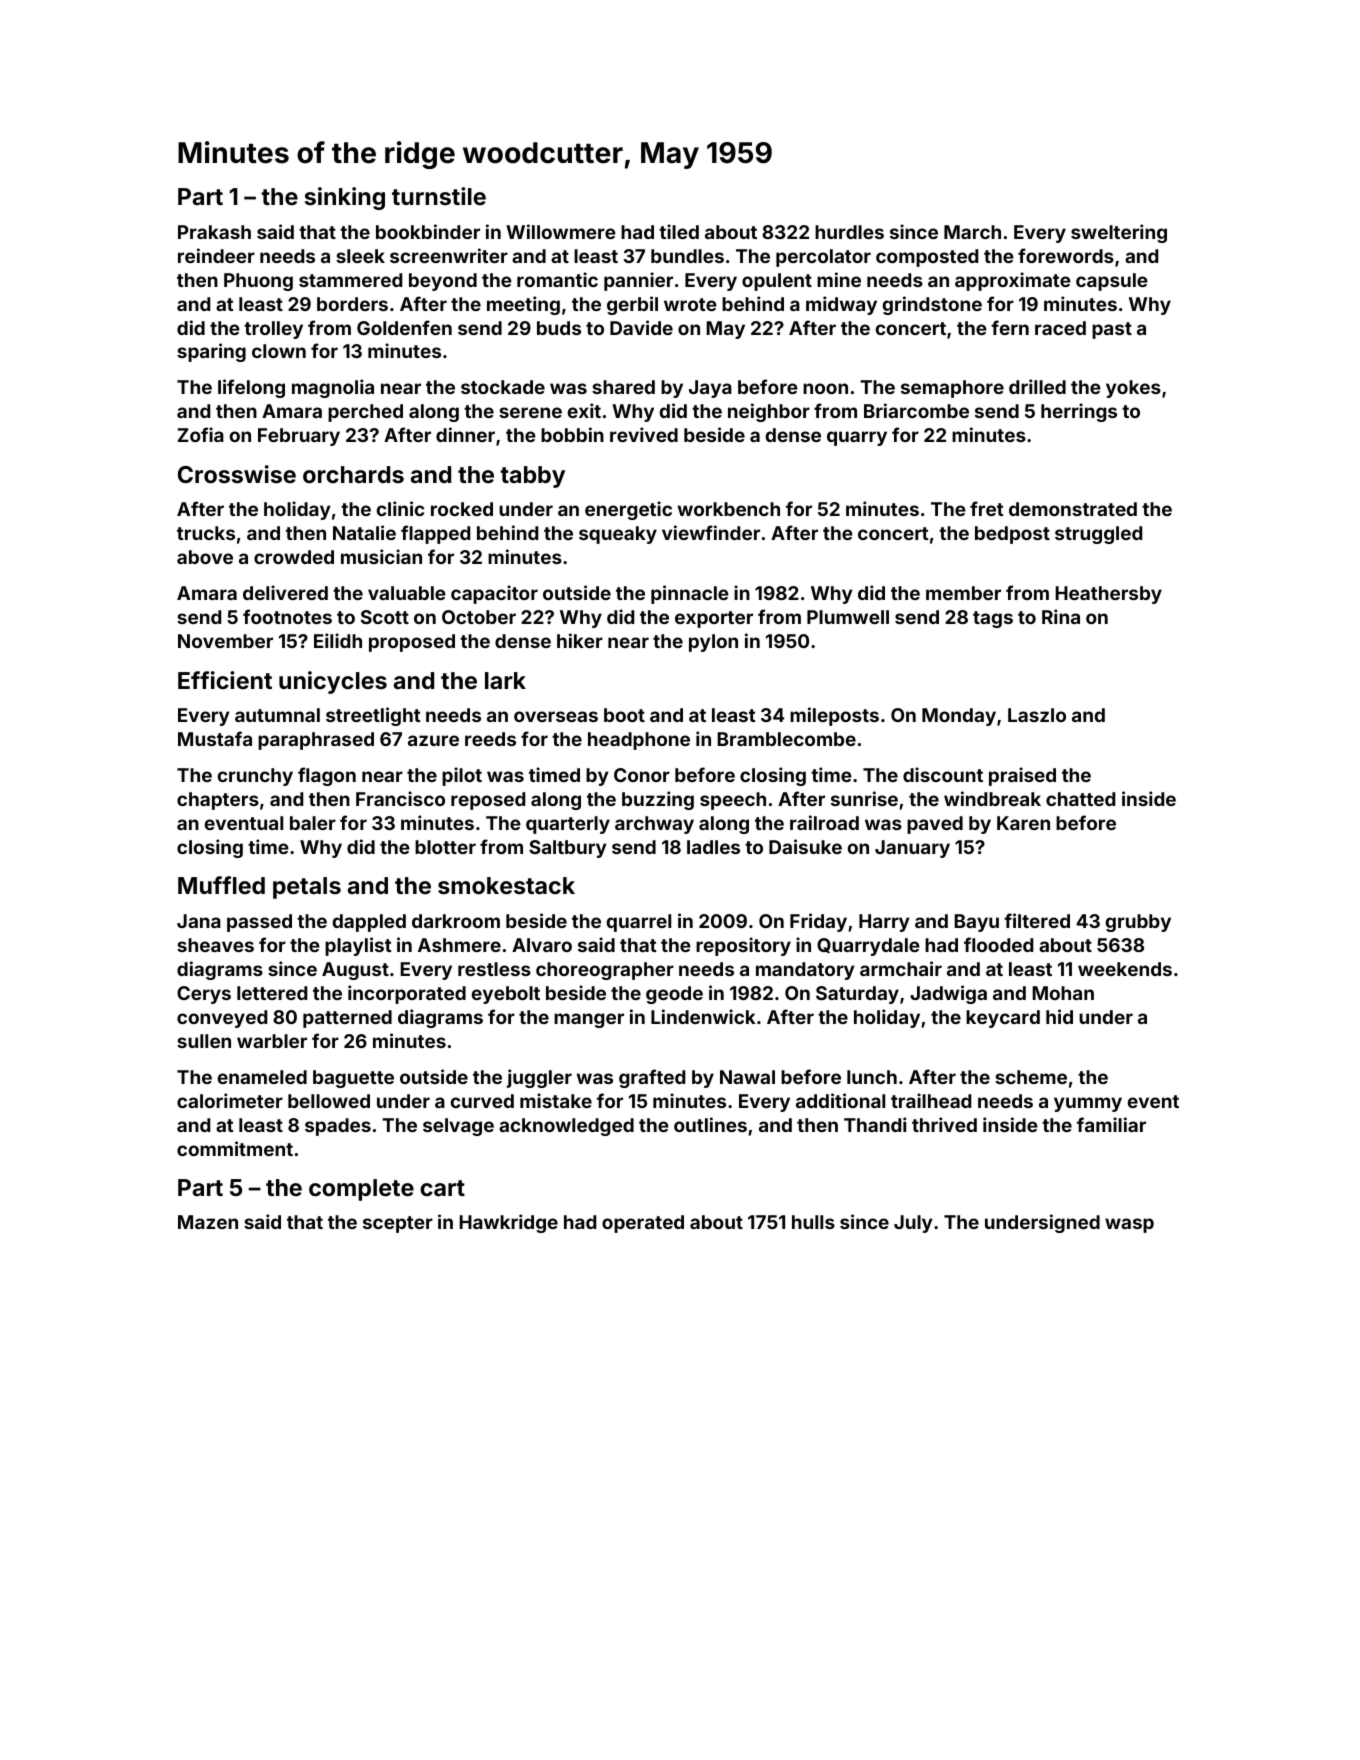  Describe the element at coordinates (258, 282) in the page. I see `Phuong` at that location.
